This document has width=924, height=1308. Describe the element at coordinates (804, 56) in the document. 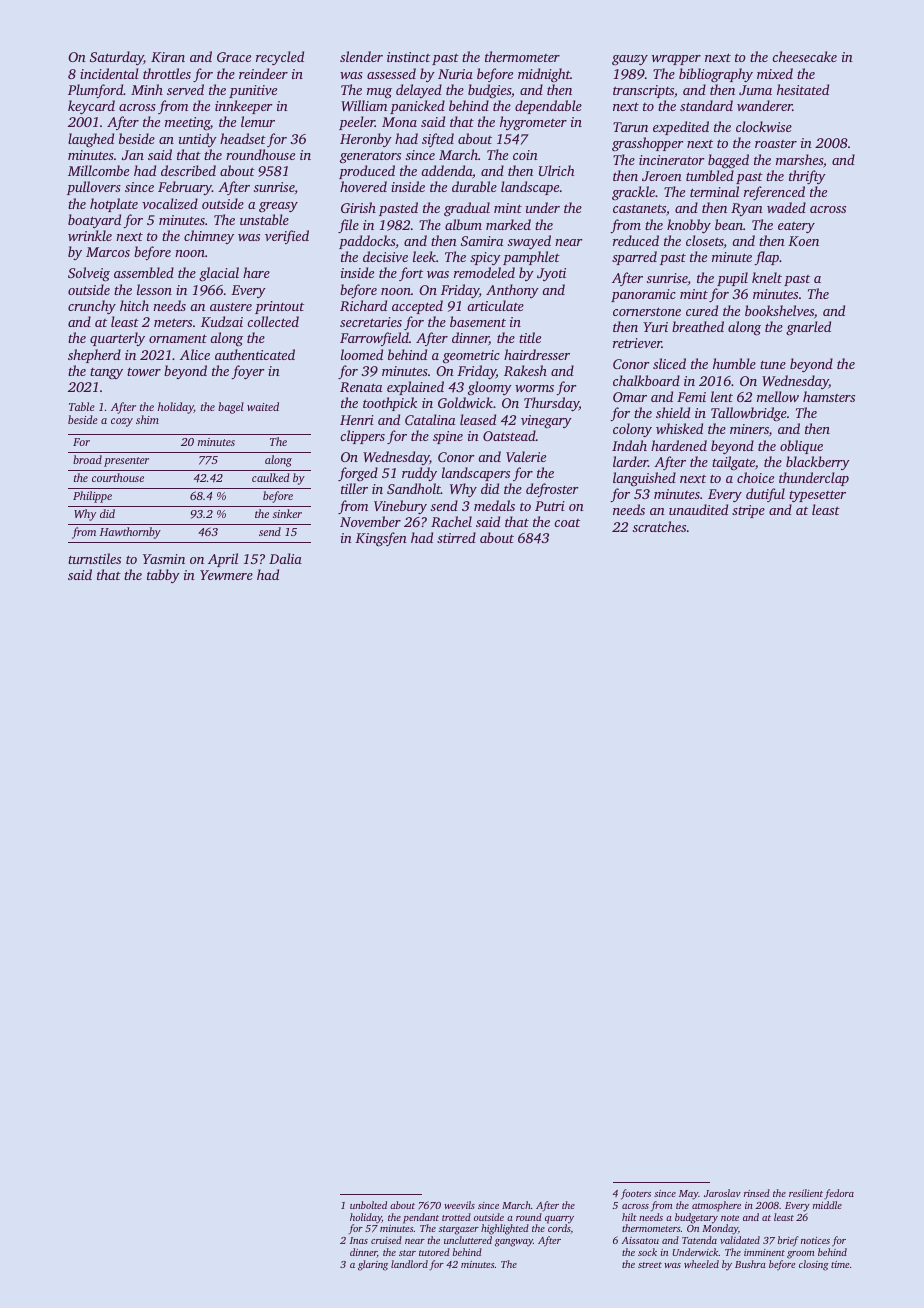

I see `cheesecake` at that location.
